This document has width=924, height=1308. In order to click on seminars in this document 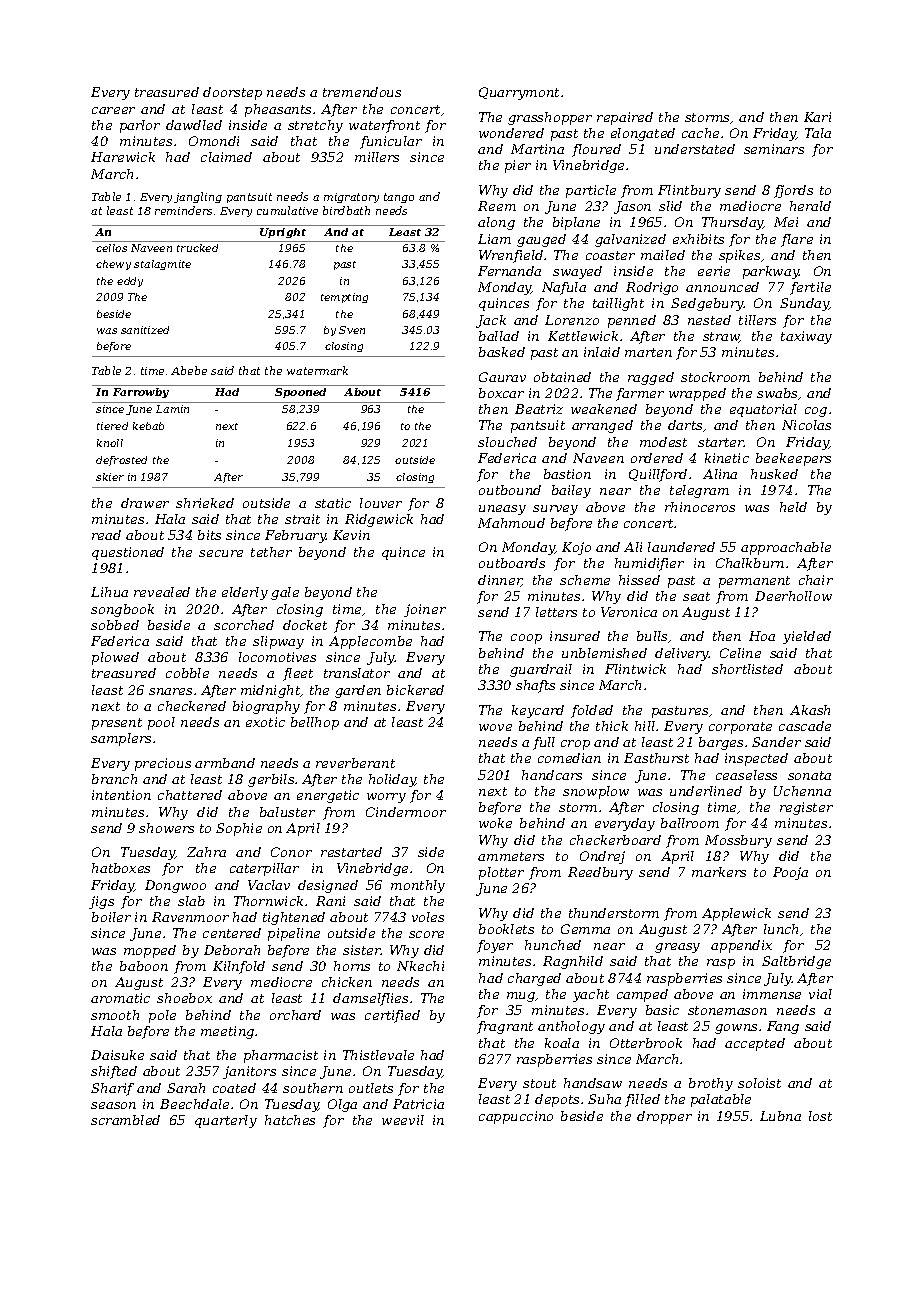, I will do `click(774, 149)`.
